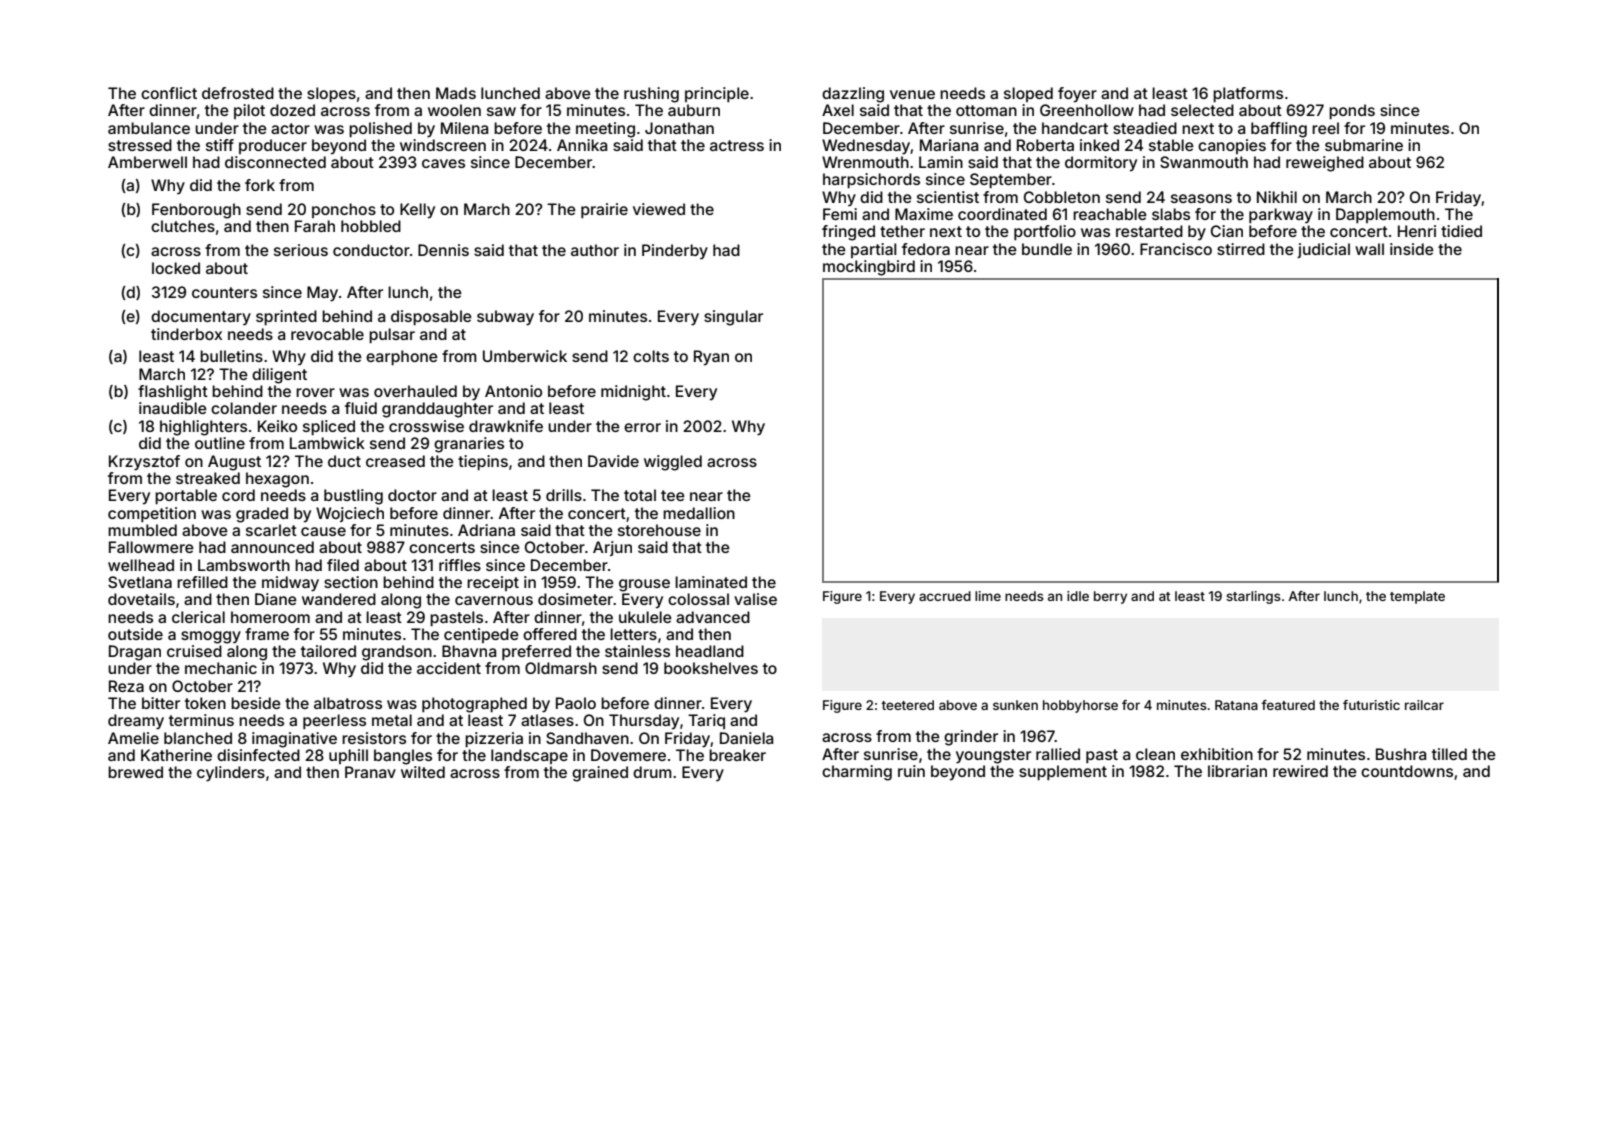  What do you see at coordinates (642, 427) in the screenshot?
I see `error` at bounding box center [642, 427].
